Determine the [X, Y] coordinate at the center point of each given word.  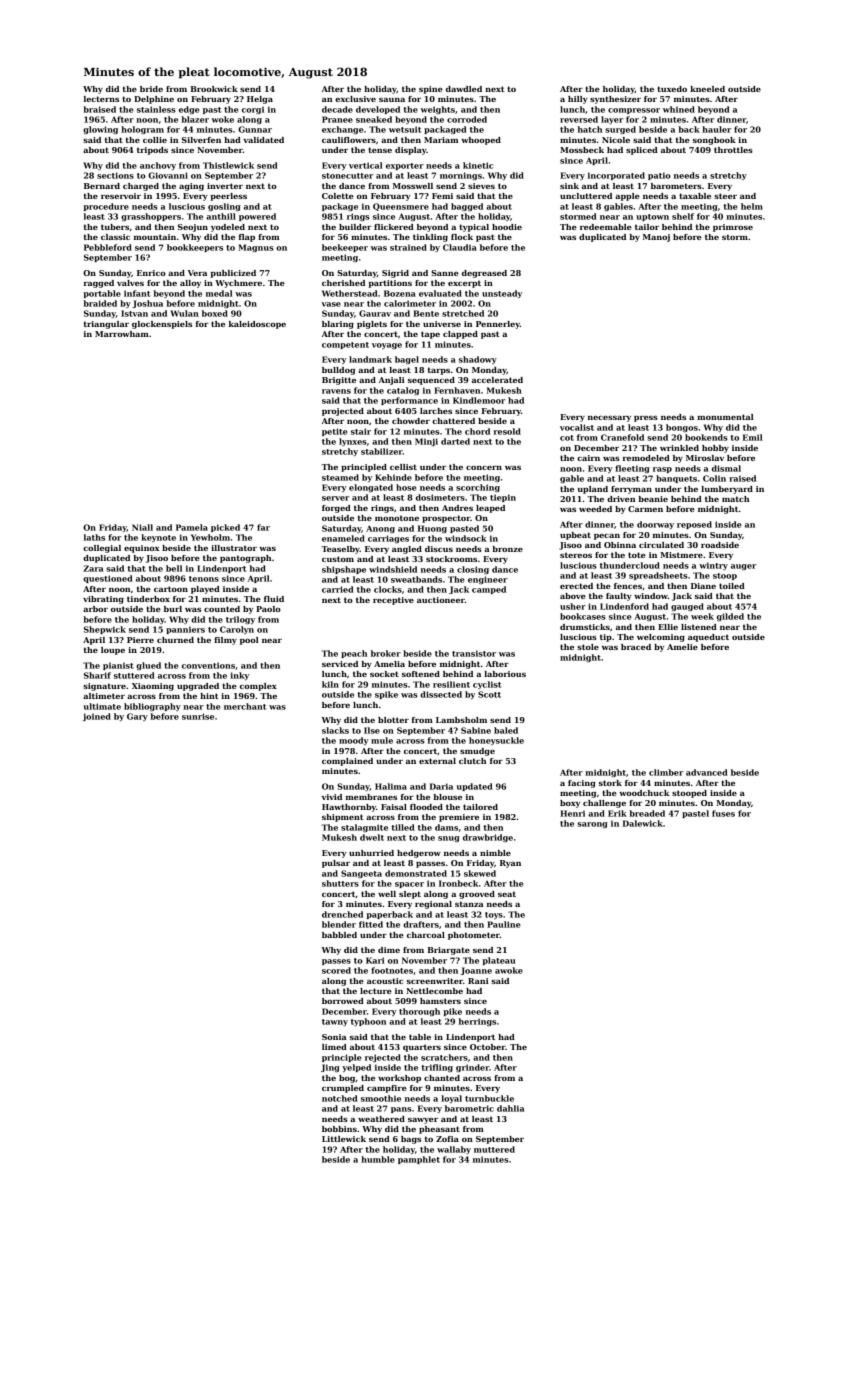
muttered [494, 1149]
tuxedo [672, 89]
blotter [393, 720]
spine [431, 90]
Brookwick [214, 89]
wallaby [454, 1150]
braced [636, 647]
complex [258, 687]
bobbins [339, 1129]
